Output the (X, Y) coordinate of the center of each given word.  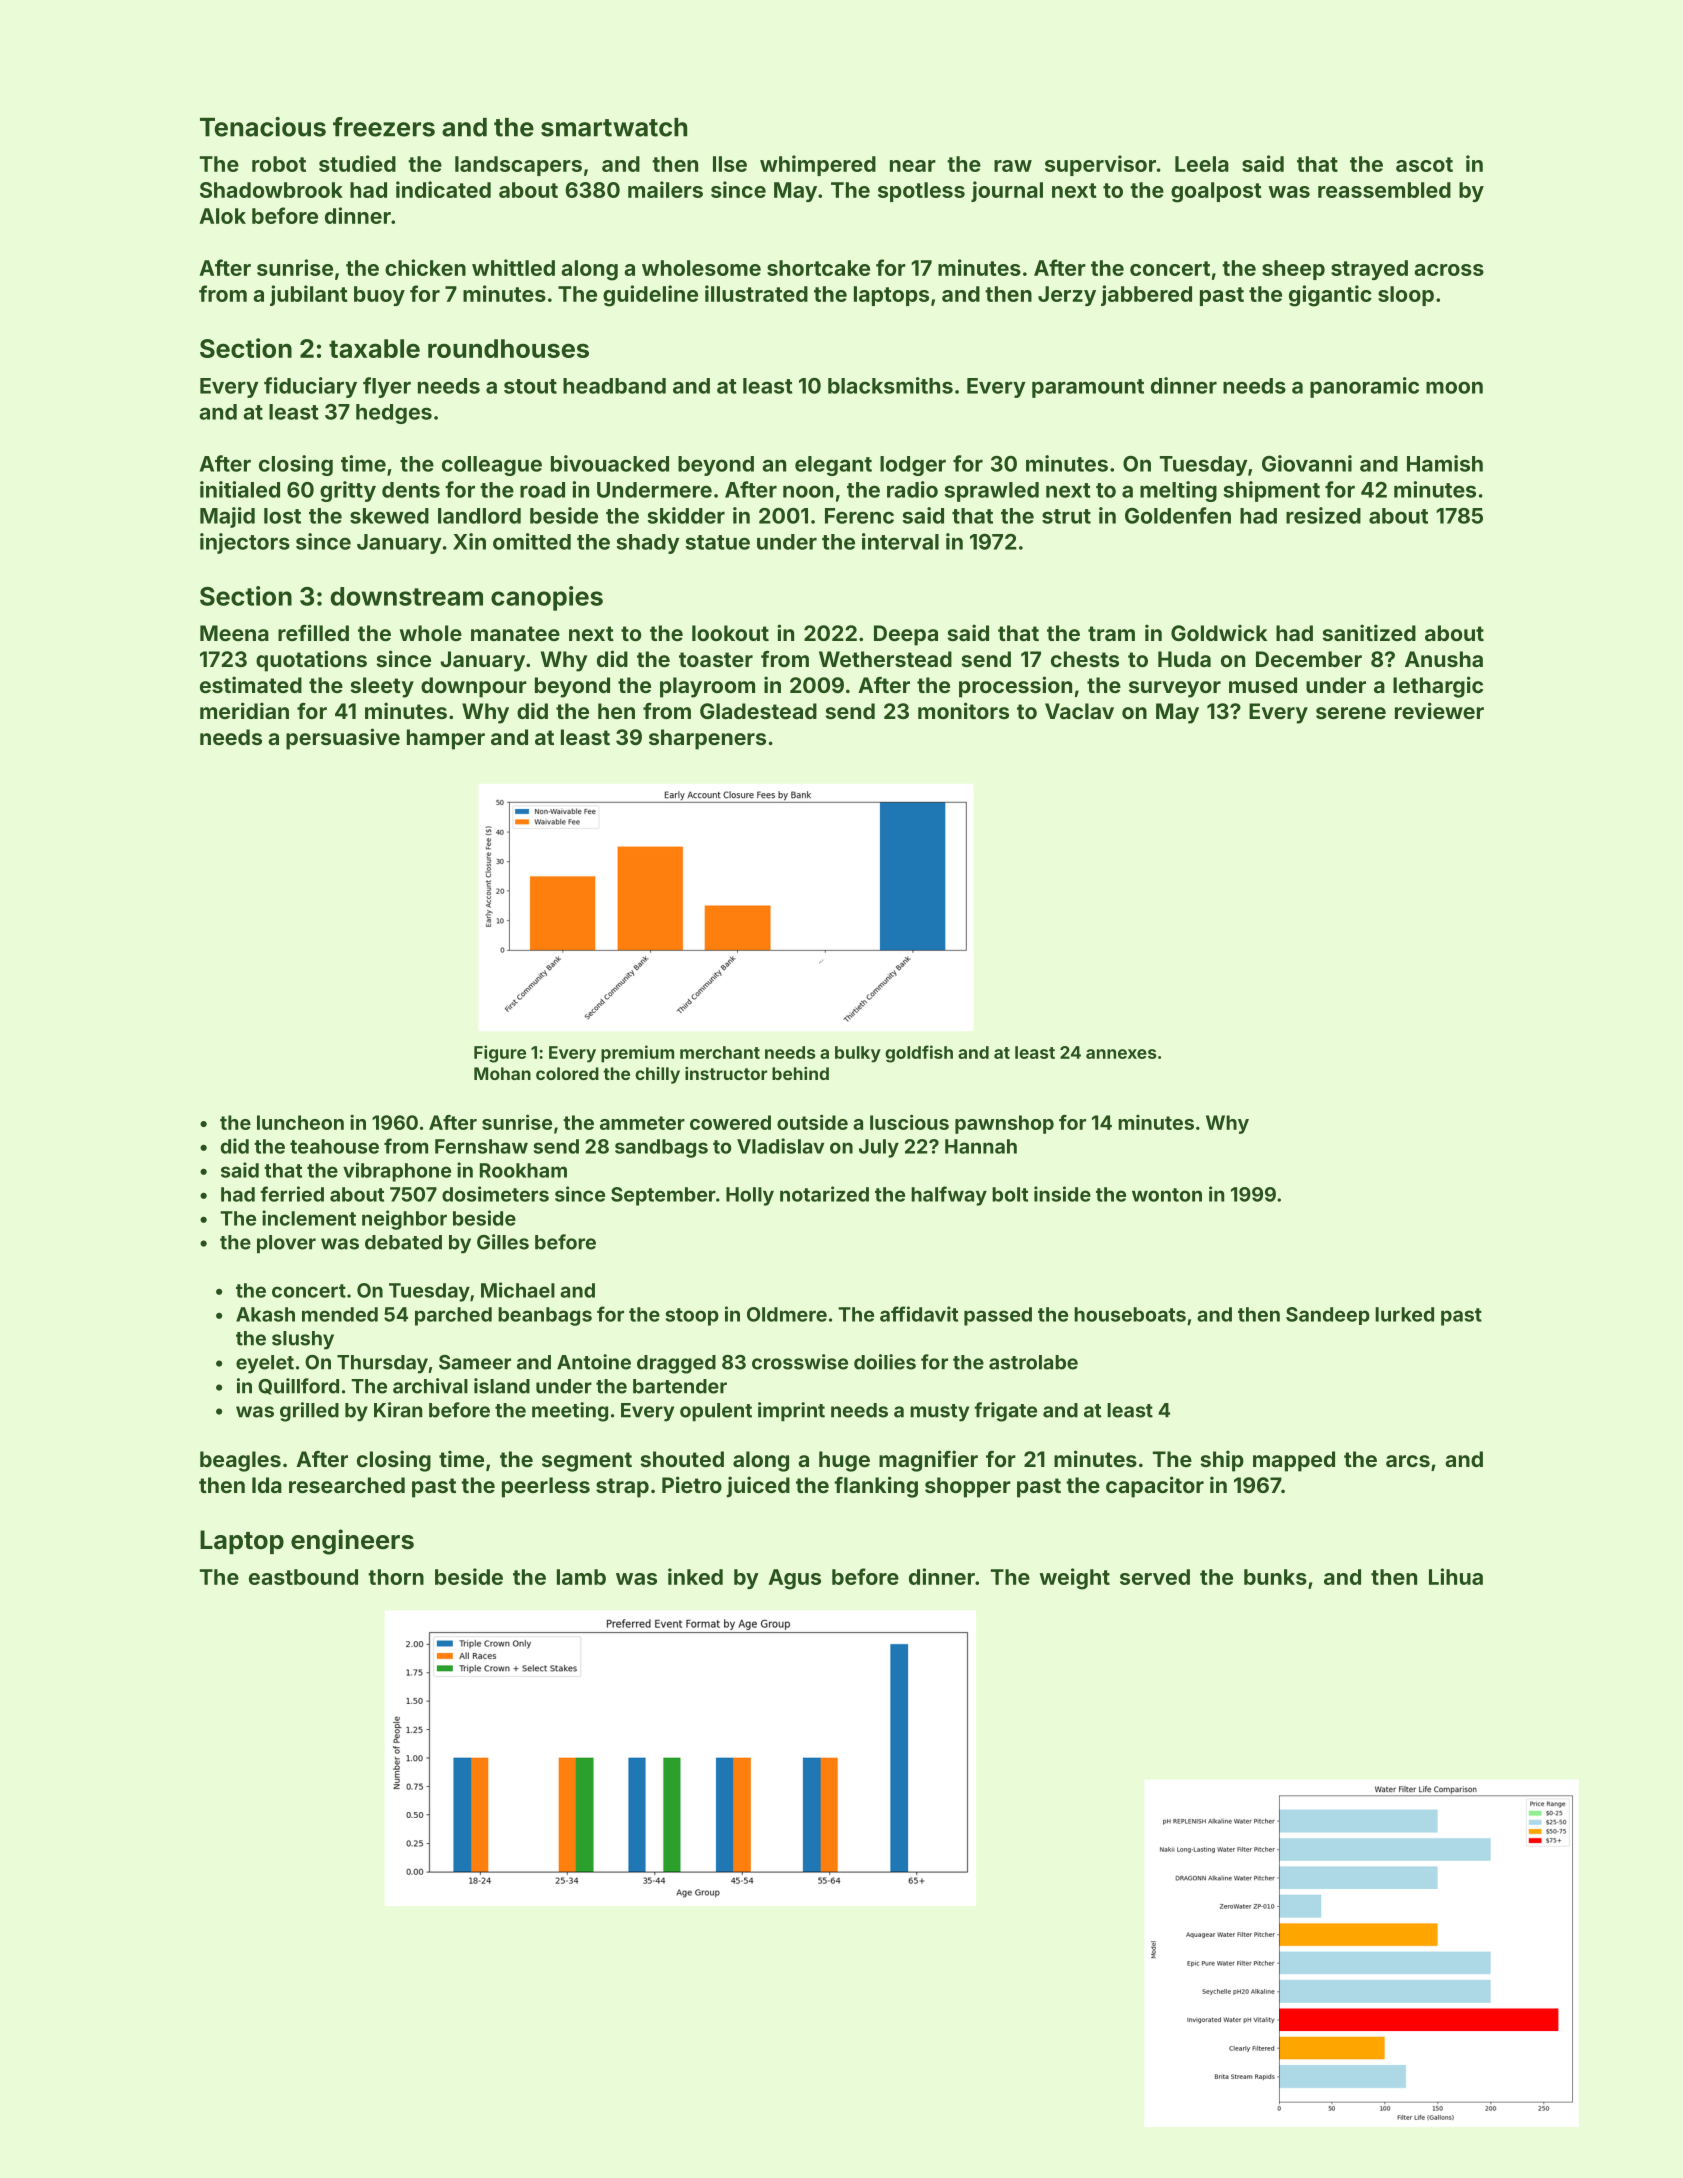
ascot (1424, 164)
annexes (1121, 1054)
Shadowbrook (271, 190)
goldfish (919, 1054)
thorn (396, 1577)
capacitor (1155, 1487)
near (913, 166)
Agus (794, 1579)
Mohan (502, 1073)
